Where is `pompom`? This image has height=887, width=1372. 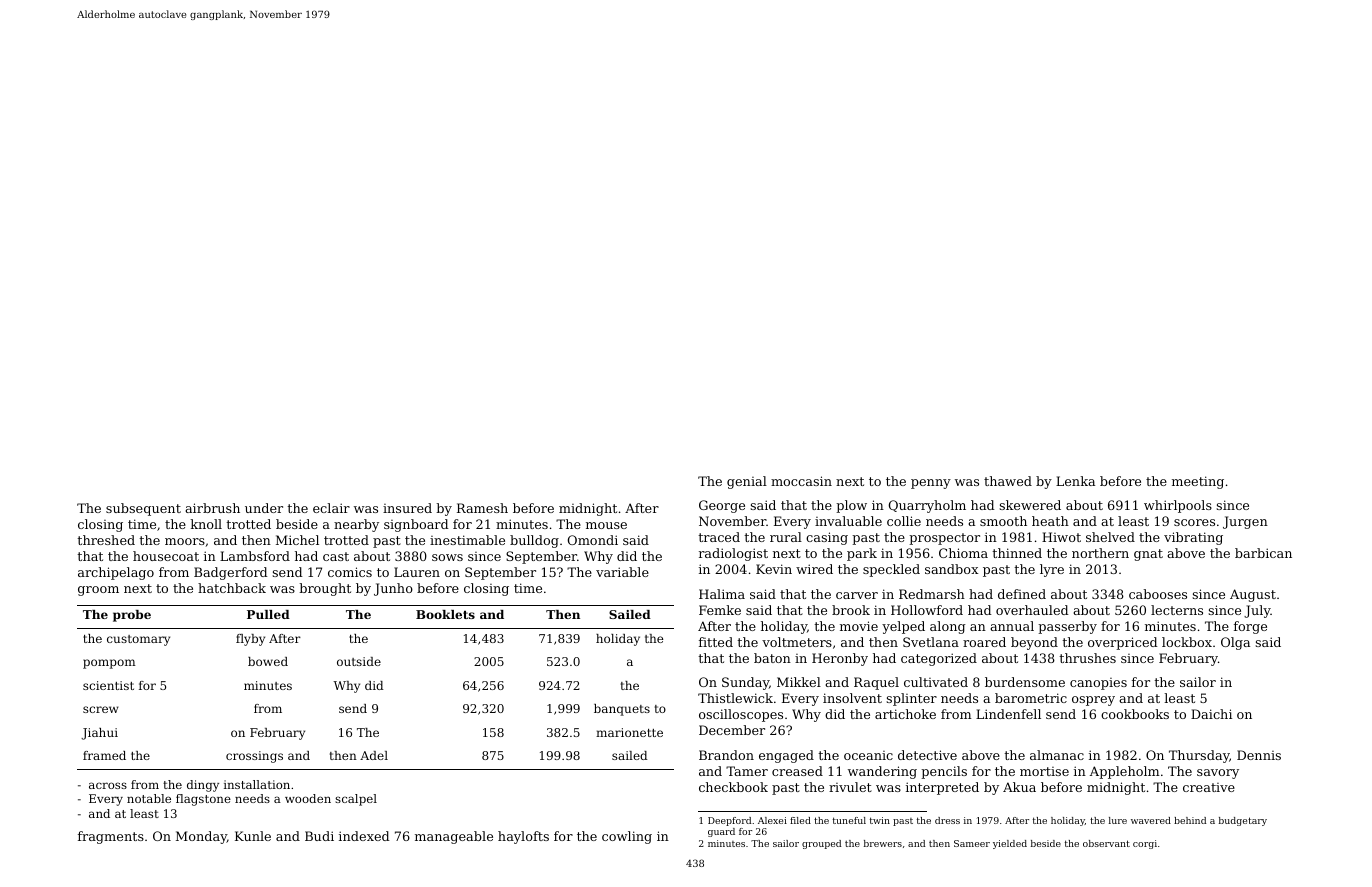
pompom is located at coordinates (109, 664).
